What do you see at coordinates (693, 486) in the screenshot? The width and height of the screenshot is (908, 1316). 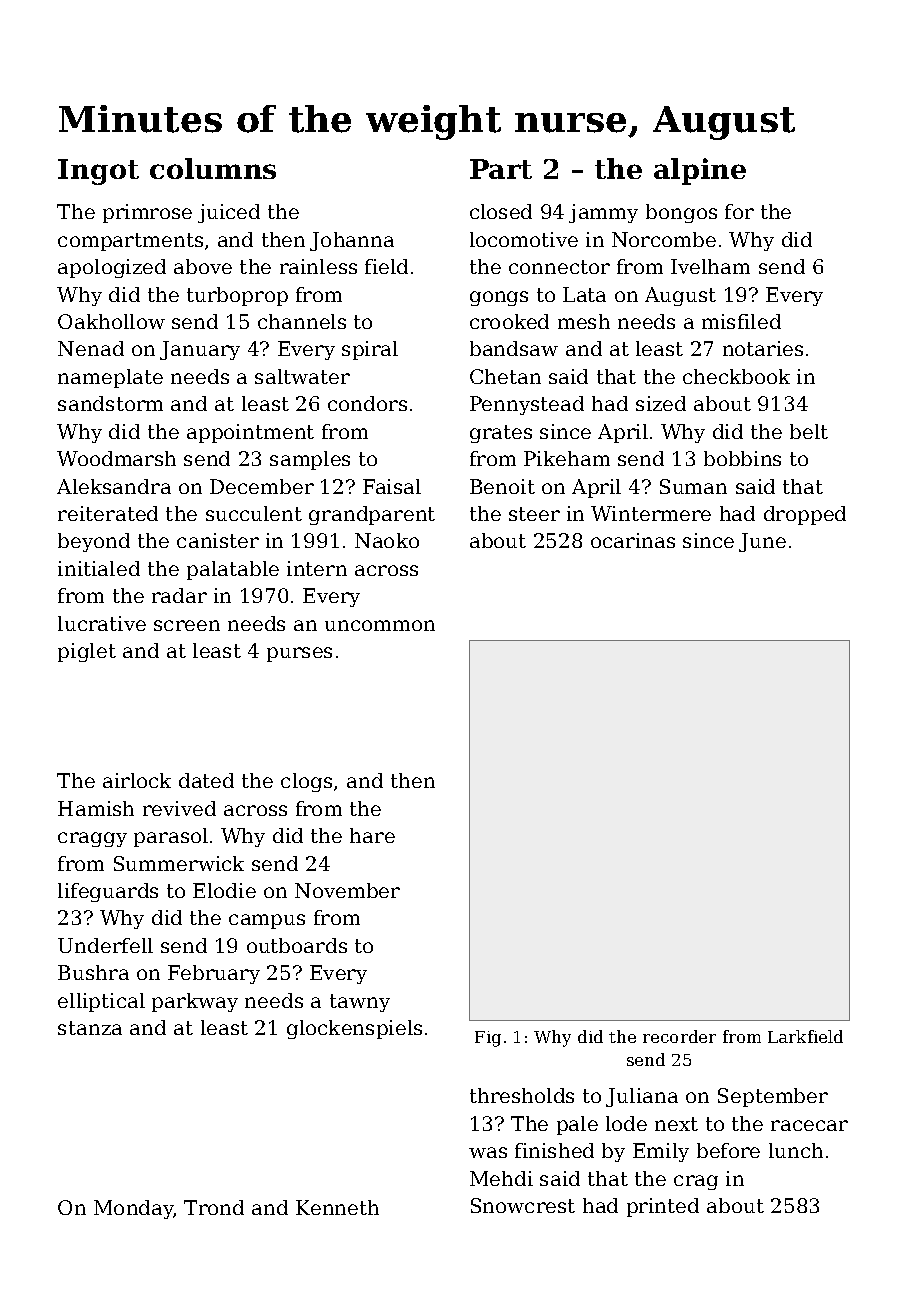 I see `Suman` at bounding box center [693, 486].
